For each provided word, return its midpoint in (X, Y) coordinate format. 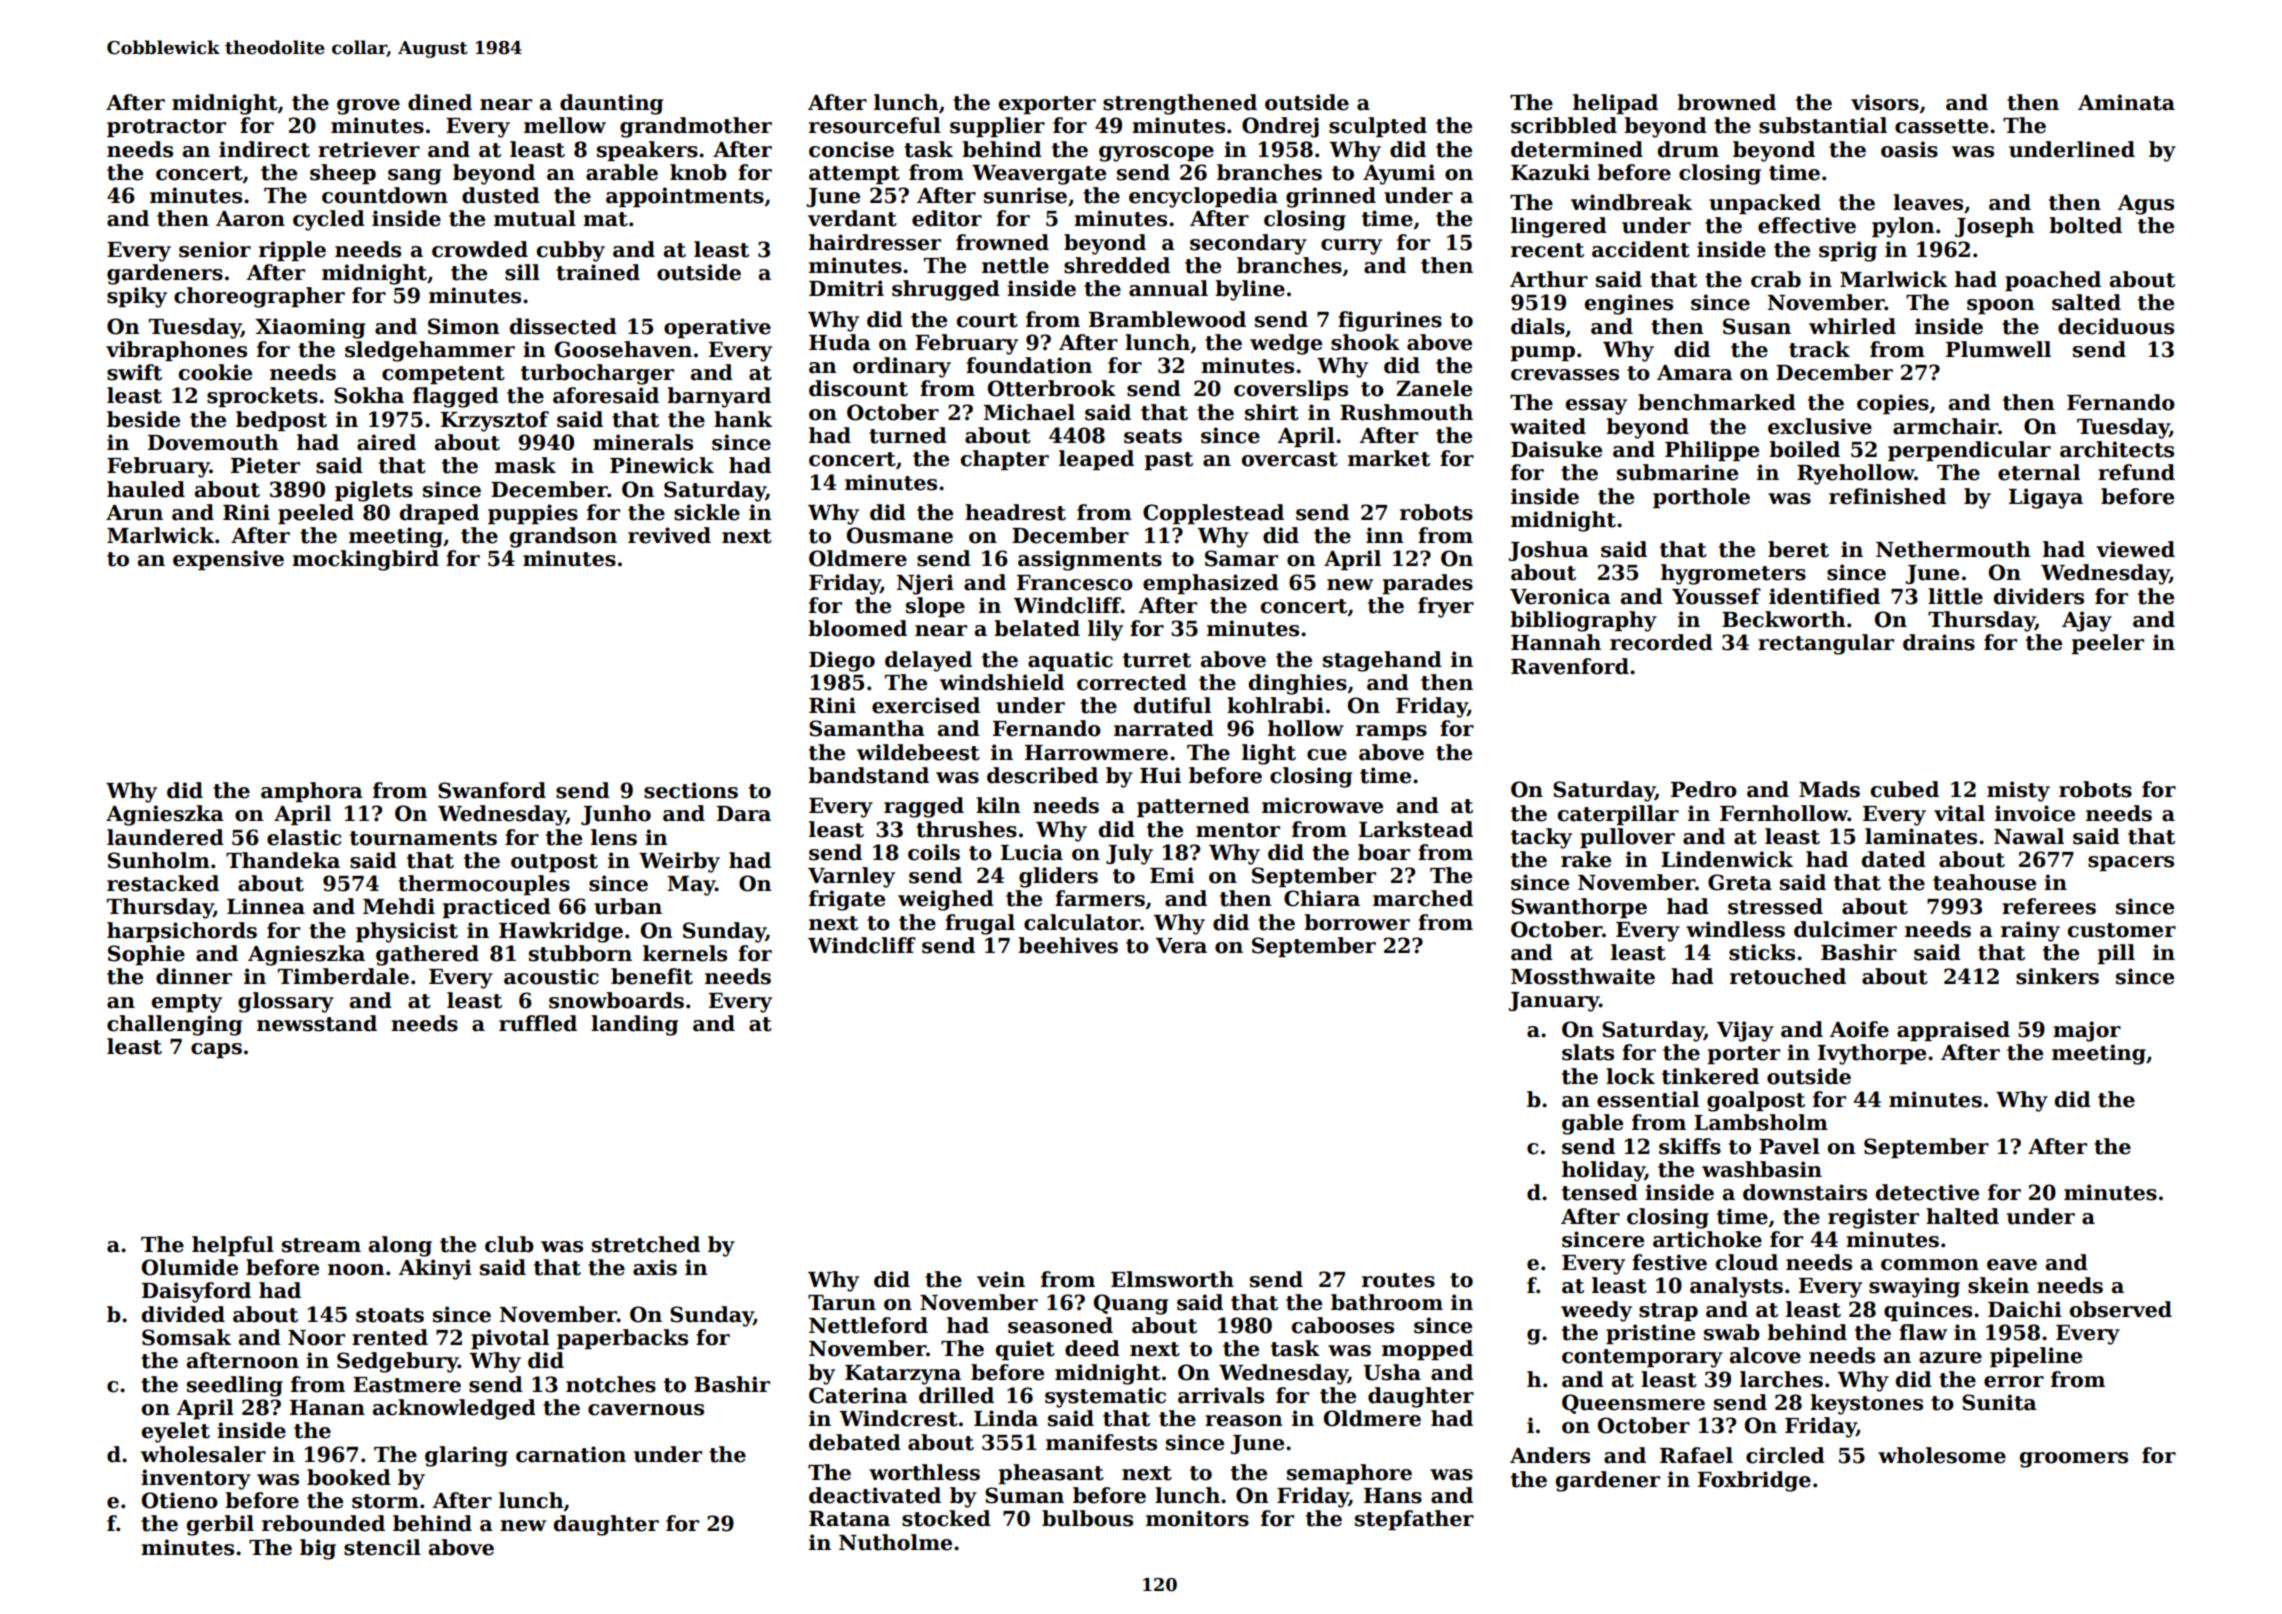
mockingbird (365, 560)
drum (1688, 149)
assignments (1090, 560)
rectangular (1826, 644)
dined (440, 102)
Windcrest (898, 1418)
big (318, 1549)
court (987, 320)
